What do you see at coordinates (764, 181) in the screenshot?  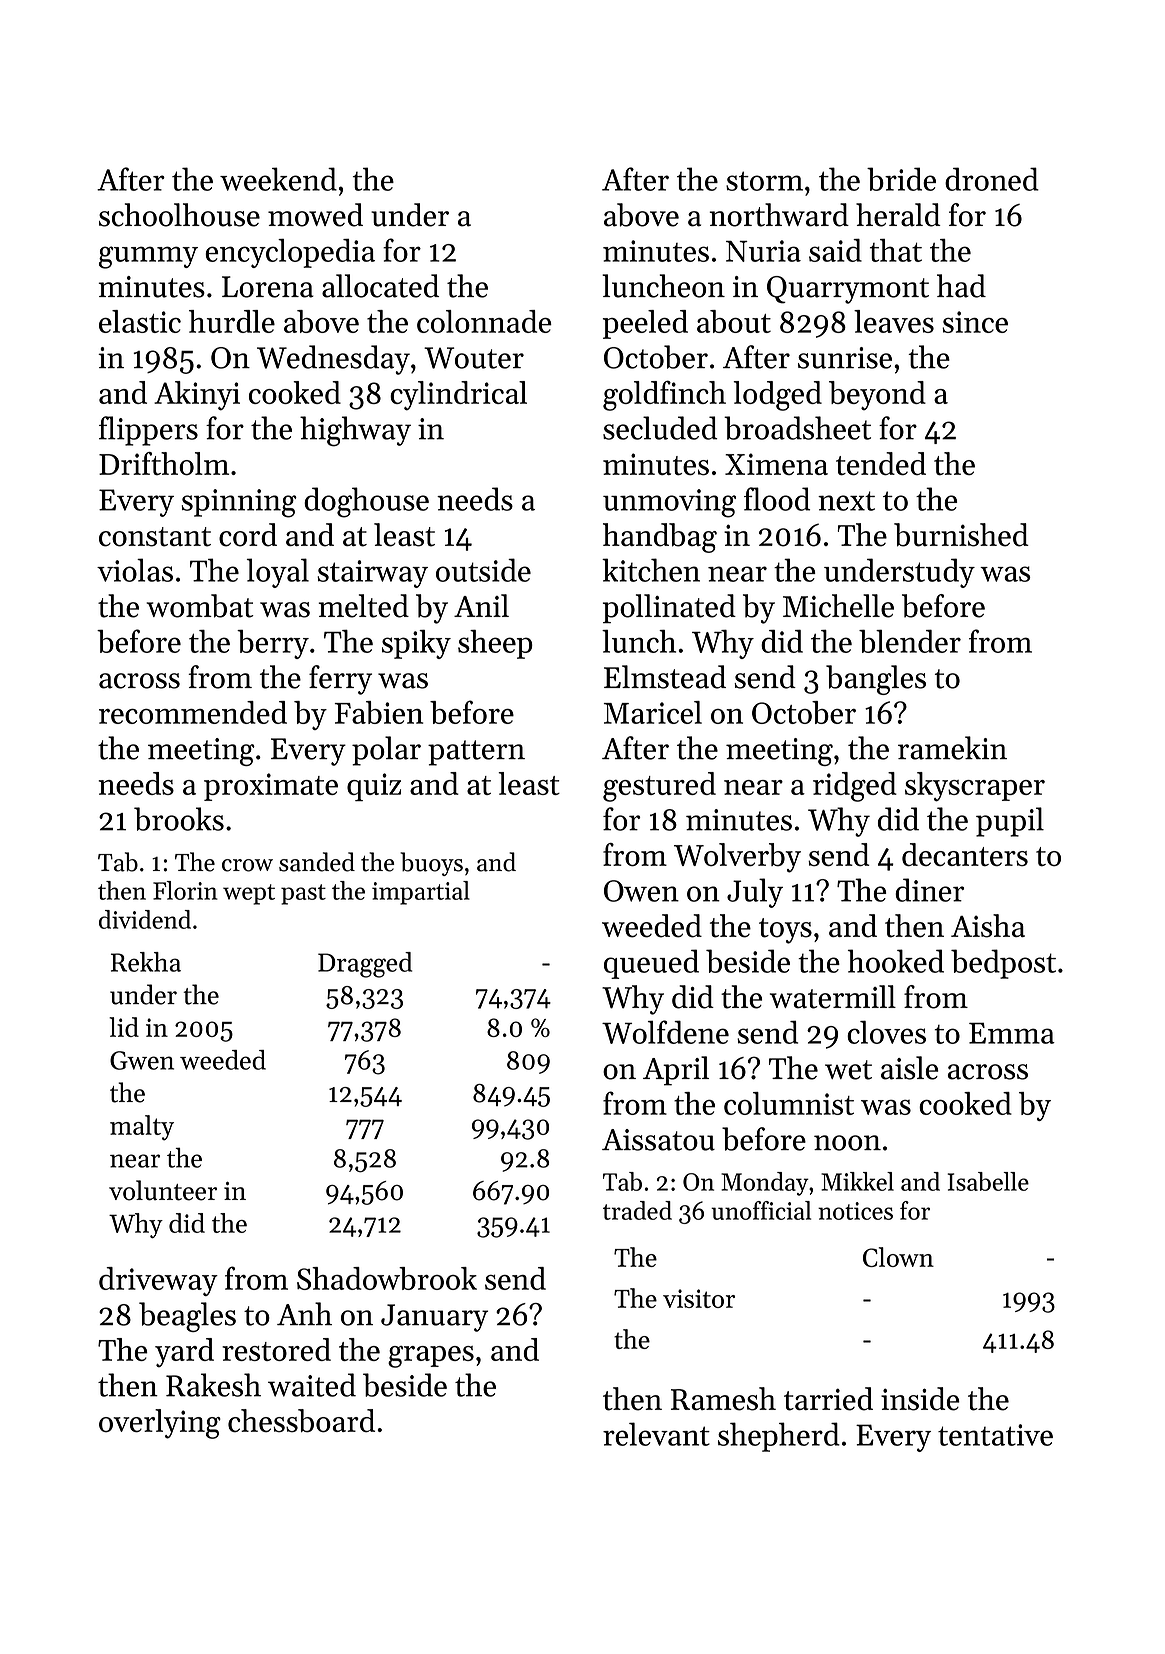 I see `storm` at bounding box center [764, 181].
